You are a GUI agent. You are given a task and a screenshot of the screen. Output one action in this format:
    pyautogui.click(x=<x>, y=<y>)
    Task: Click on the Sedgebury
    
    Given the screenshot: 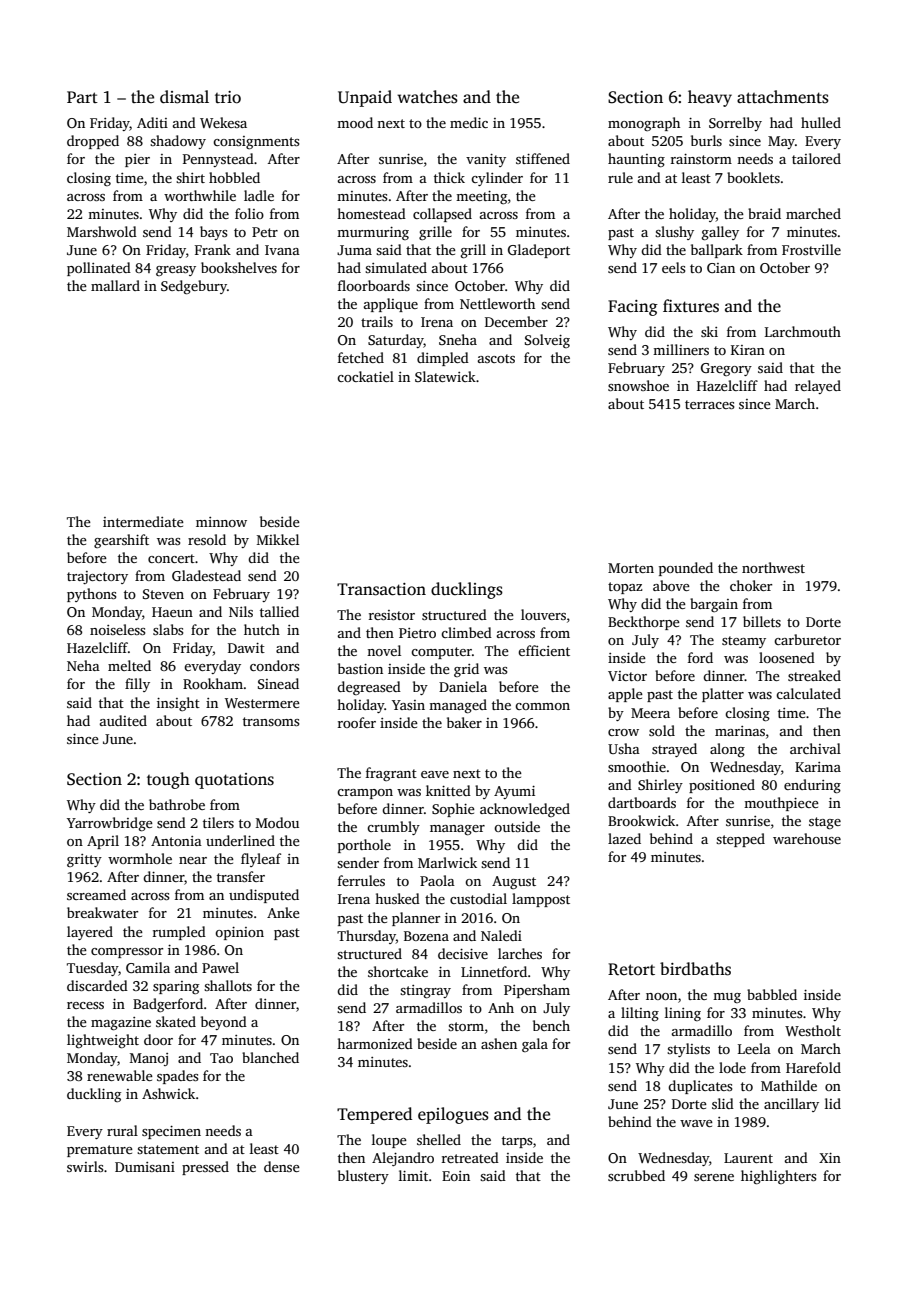 What is the action you would take?
    pyautogui.click(x=194, y=287)
